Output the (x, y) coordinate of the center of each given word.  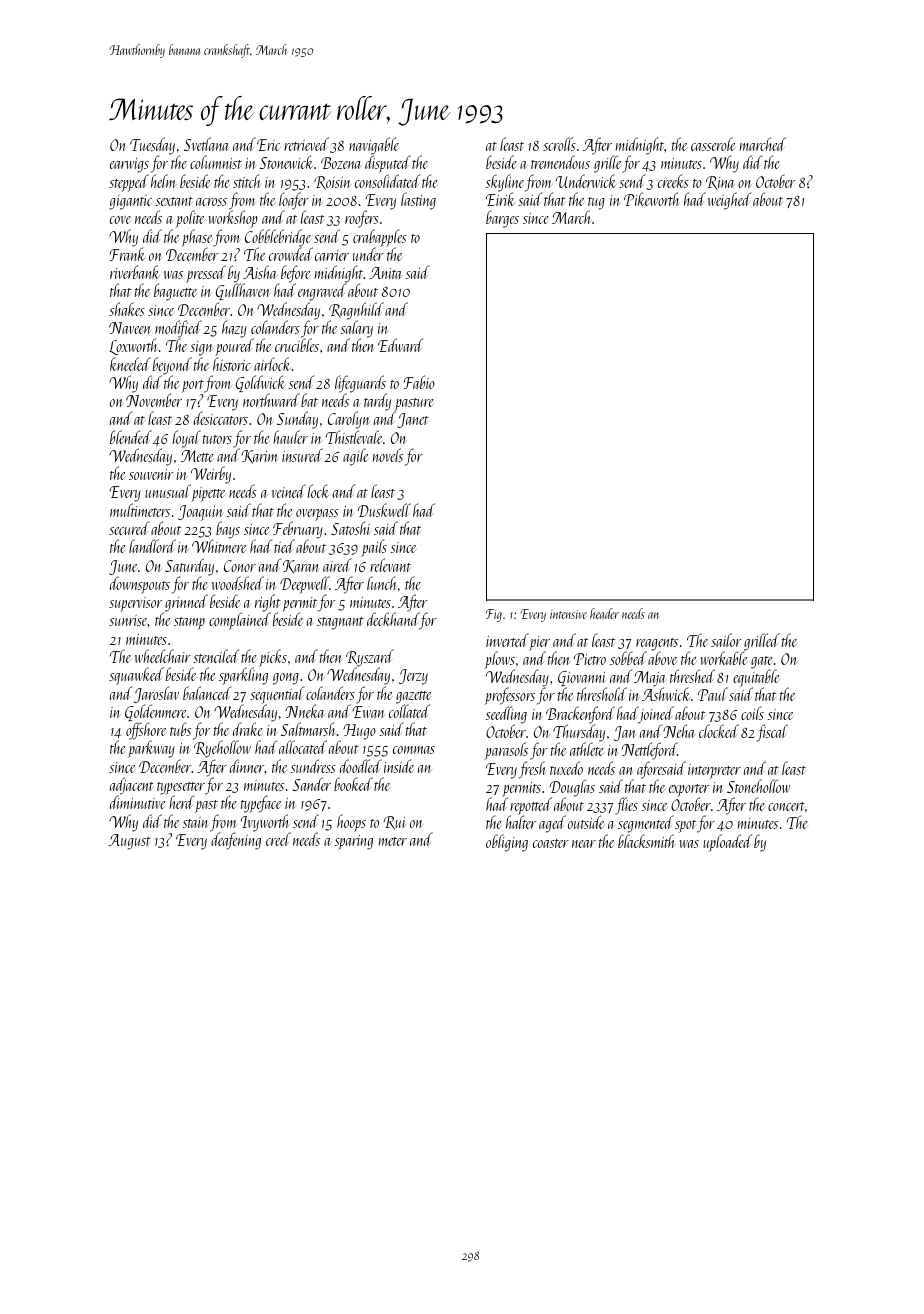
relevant (390, 565)
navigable (374, 146)
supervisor (136, 605)
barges (502, 219)
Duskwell (384, 510)
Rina (720, 183)
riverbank (134, 272)
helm (164, 181)
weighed (729, 201)
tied (284, 546)
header (604, 613)
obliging (507, 843)
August (129, 842)
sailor (726, 640)
